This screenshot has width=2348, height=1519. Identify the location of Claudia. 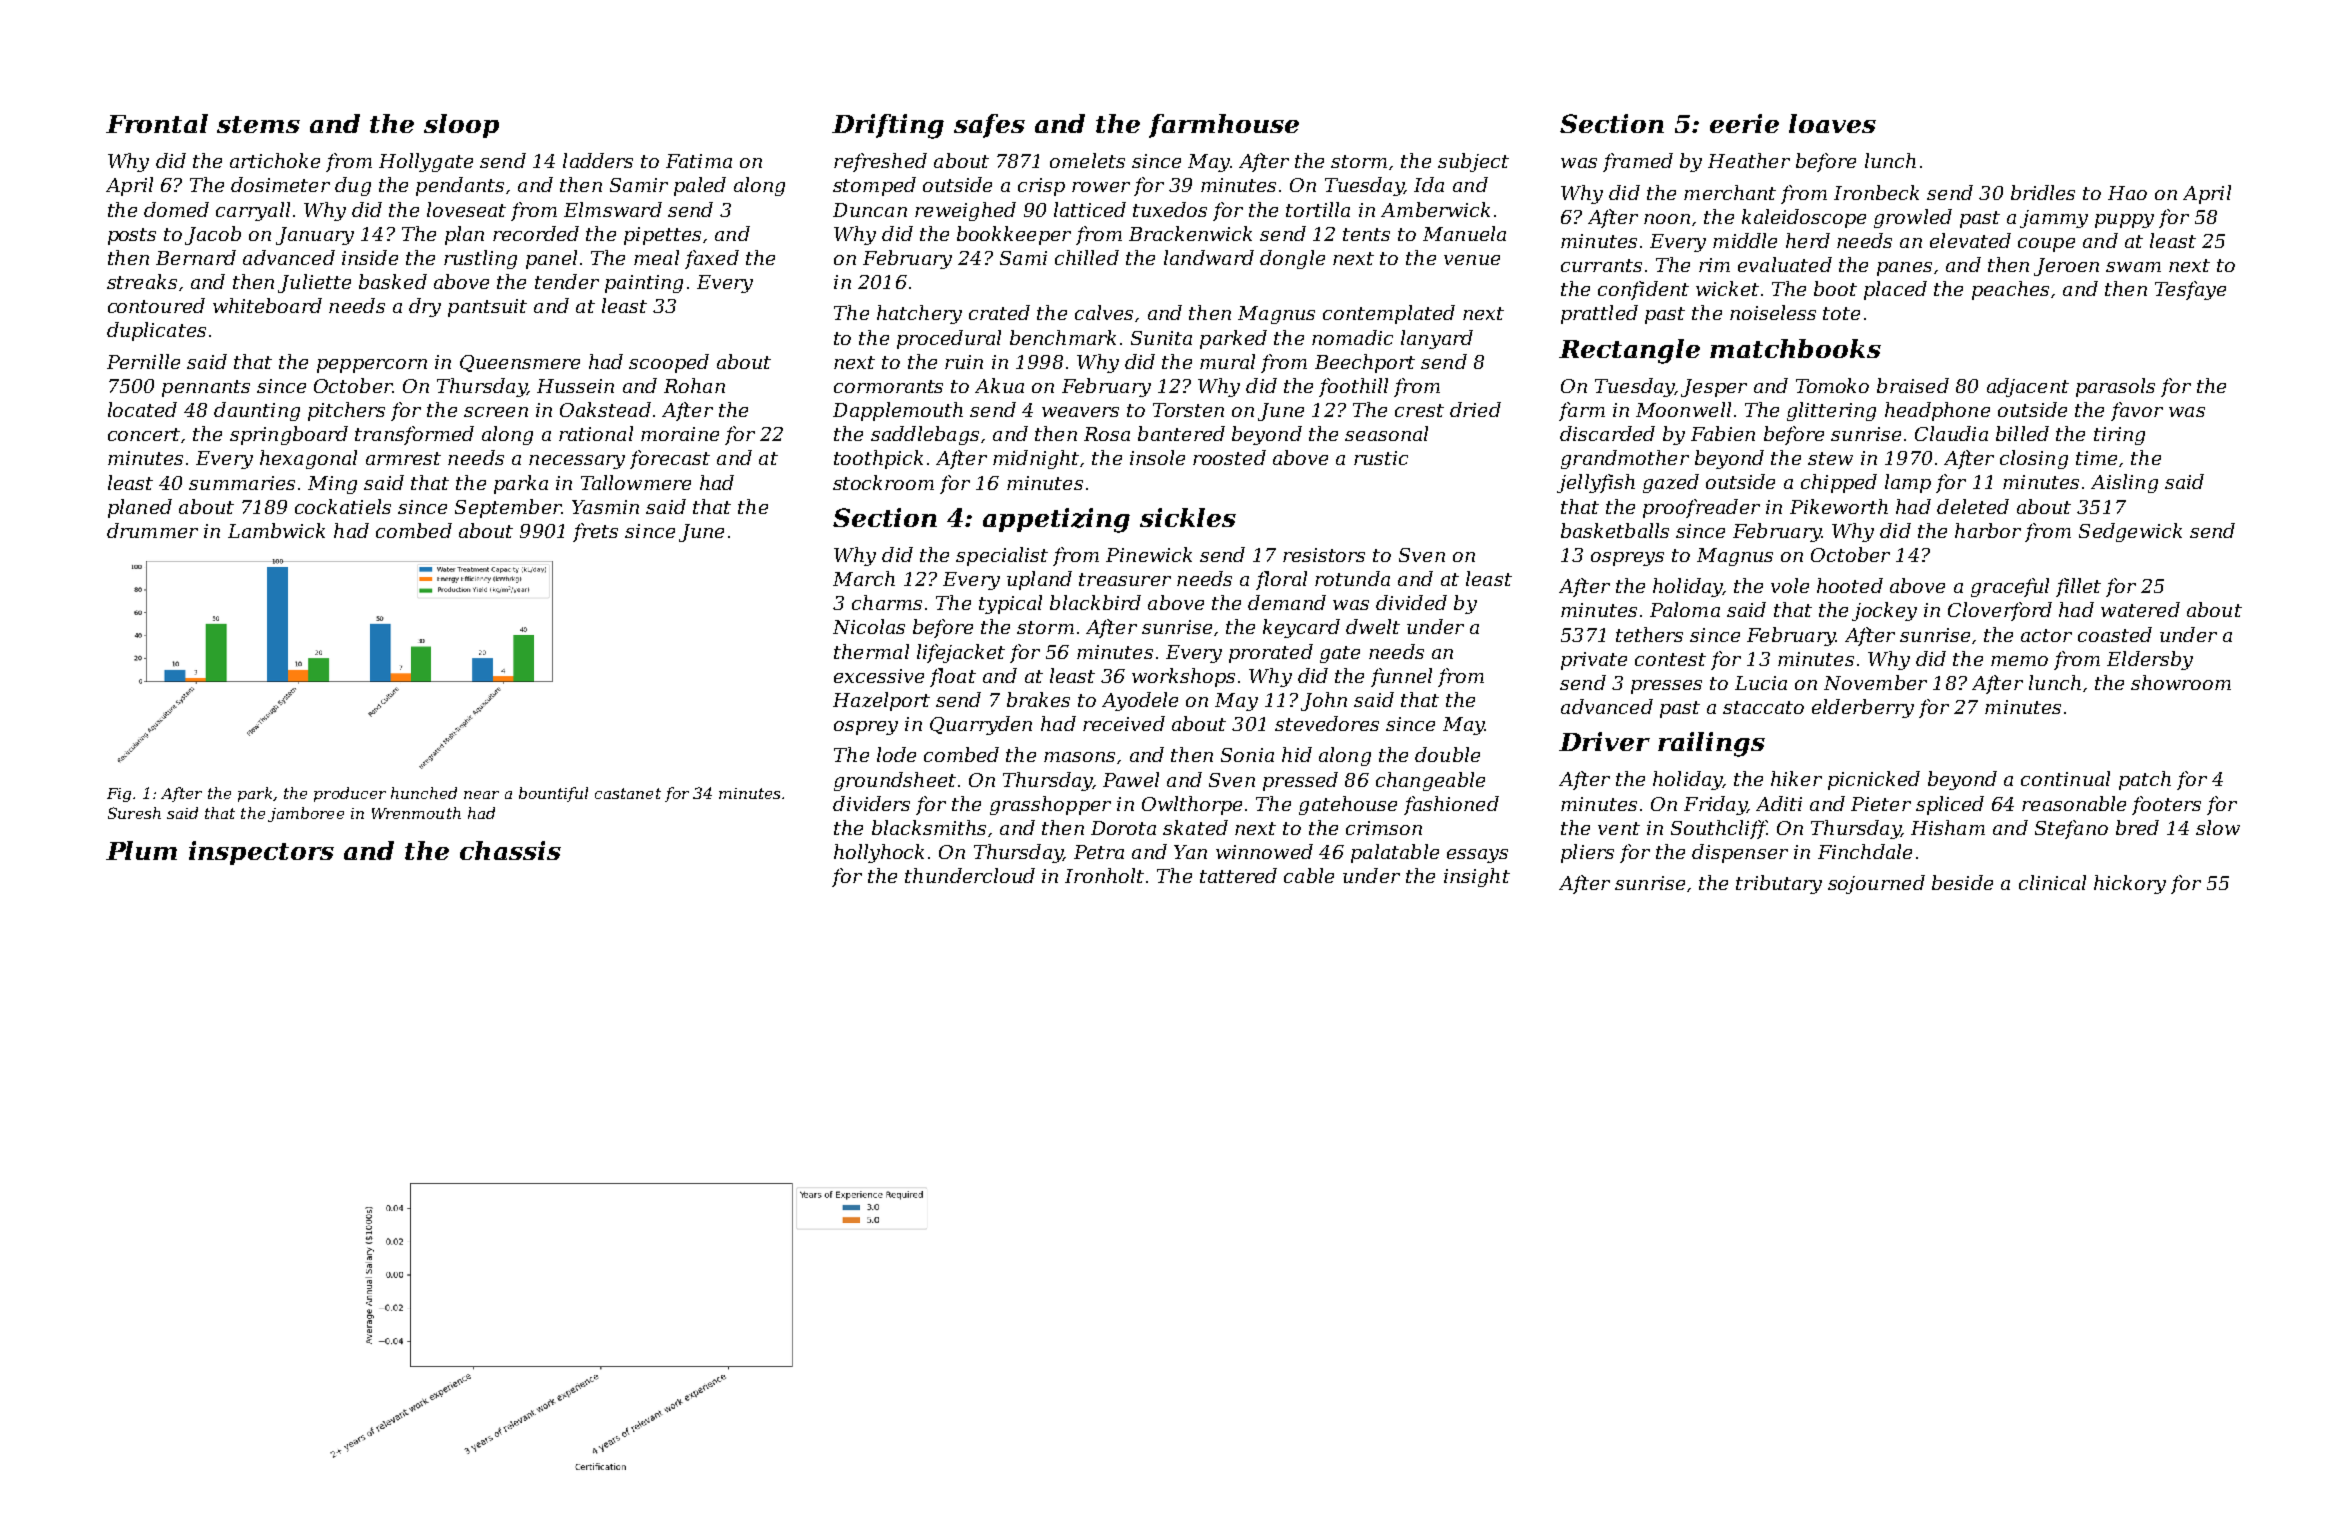
(1951, 433).
